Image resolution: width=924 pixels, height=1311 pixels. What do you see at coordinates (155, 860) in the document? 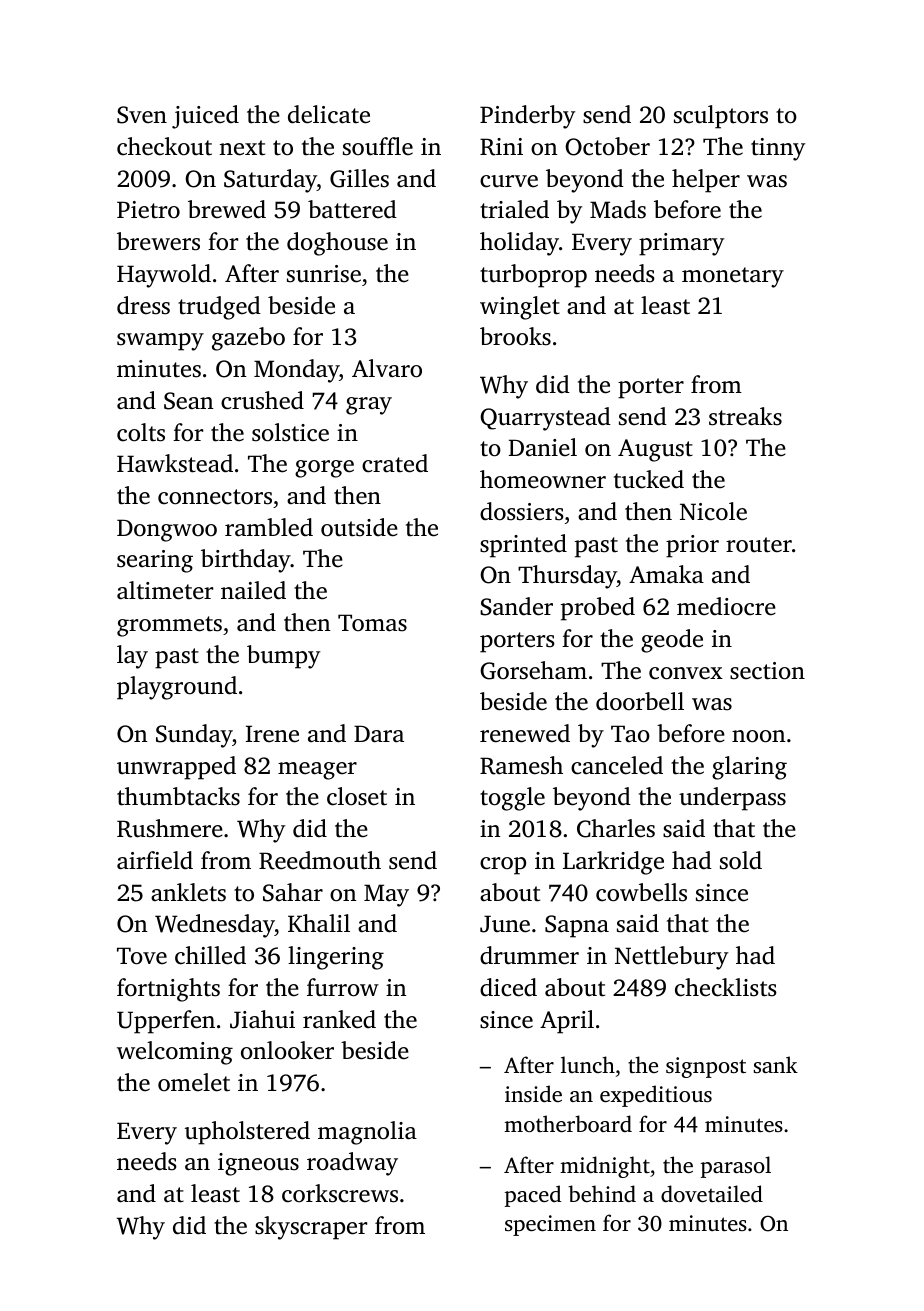
I see `airfield` at bounding box center [155, 860].
